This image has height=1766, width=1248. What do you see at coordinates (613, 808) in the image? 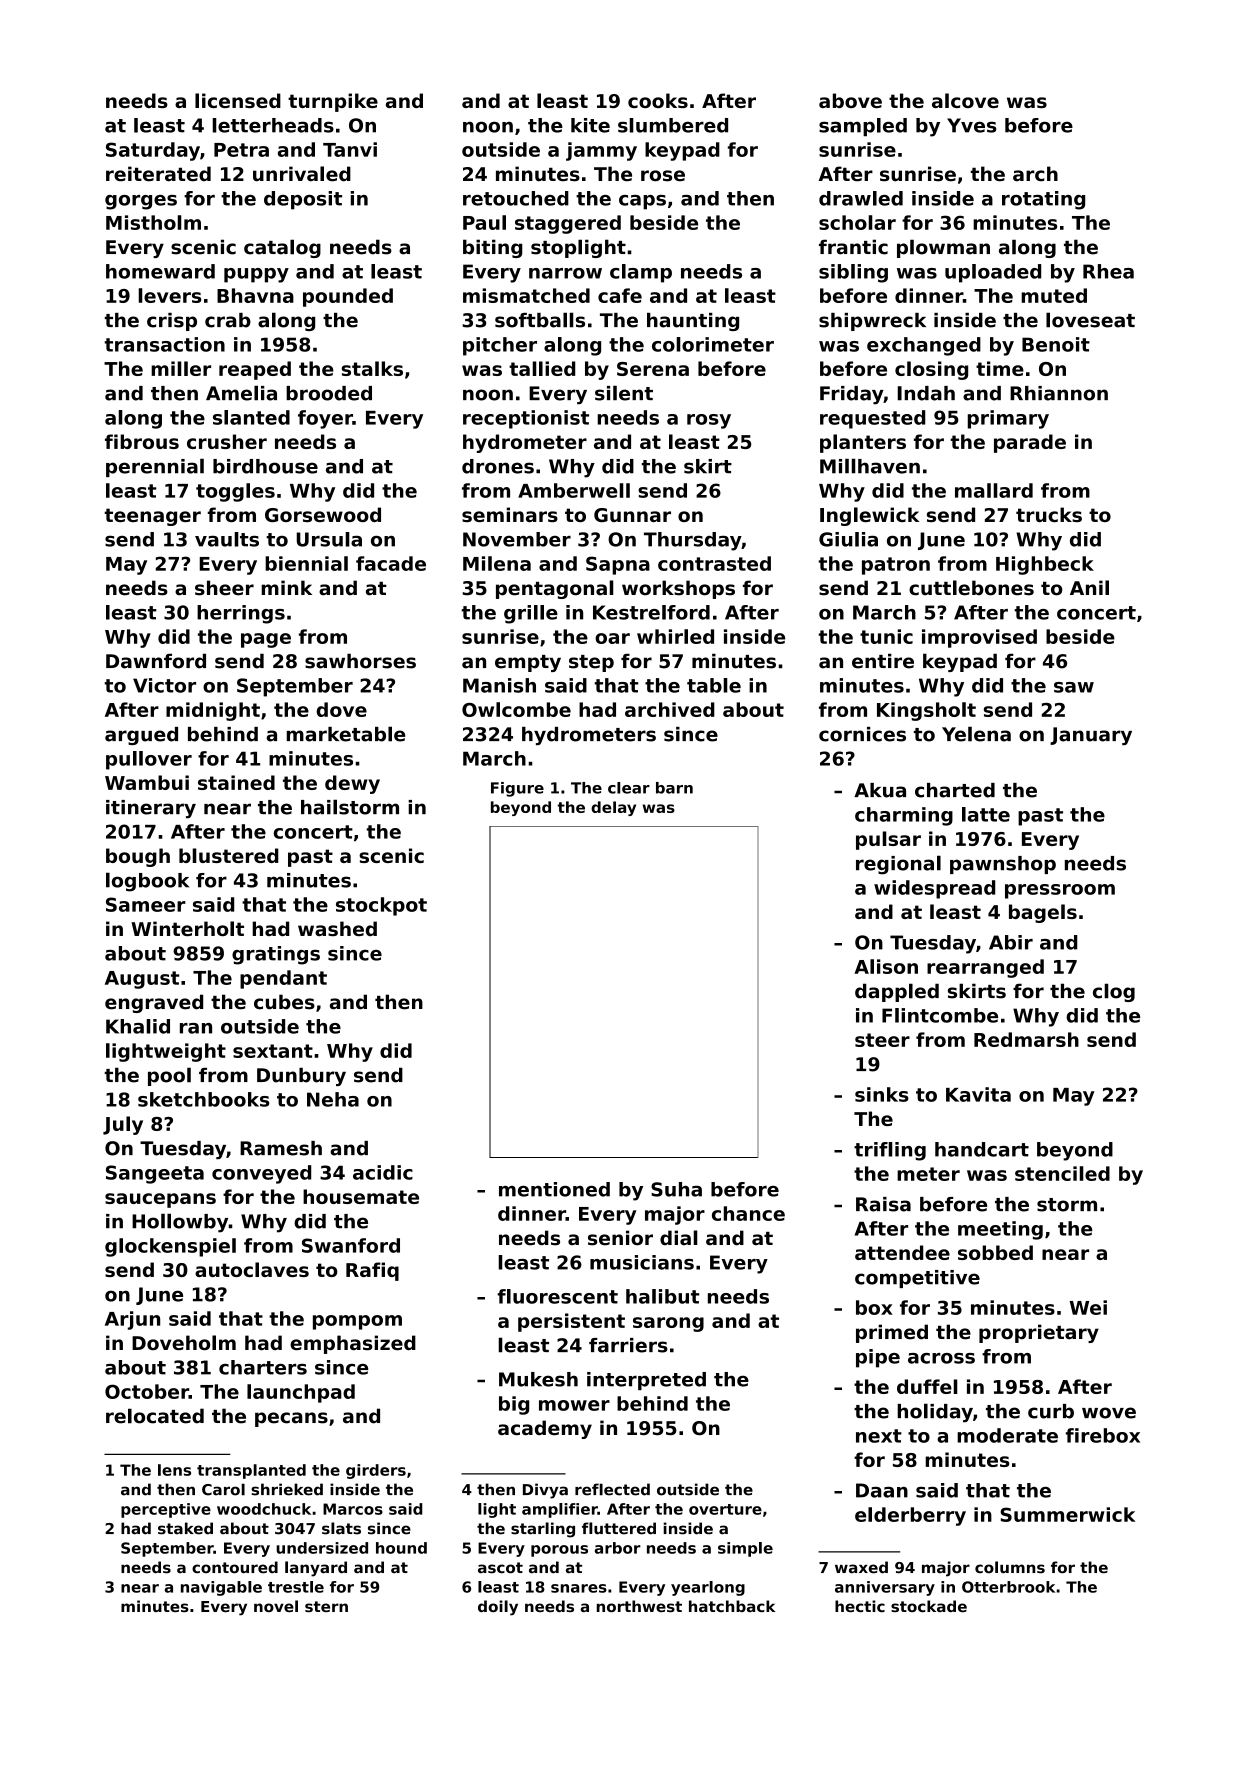
I see `delay` at bounding box center [613, 808].
